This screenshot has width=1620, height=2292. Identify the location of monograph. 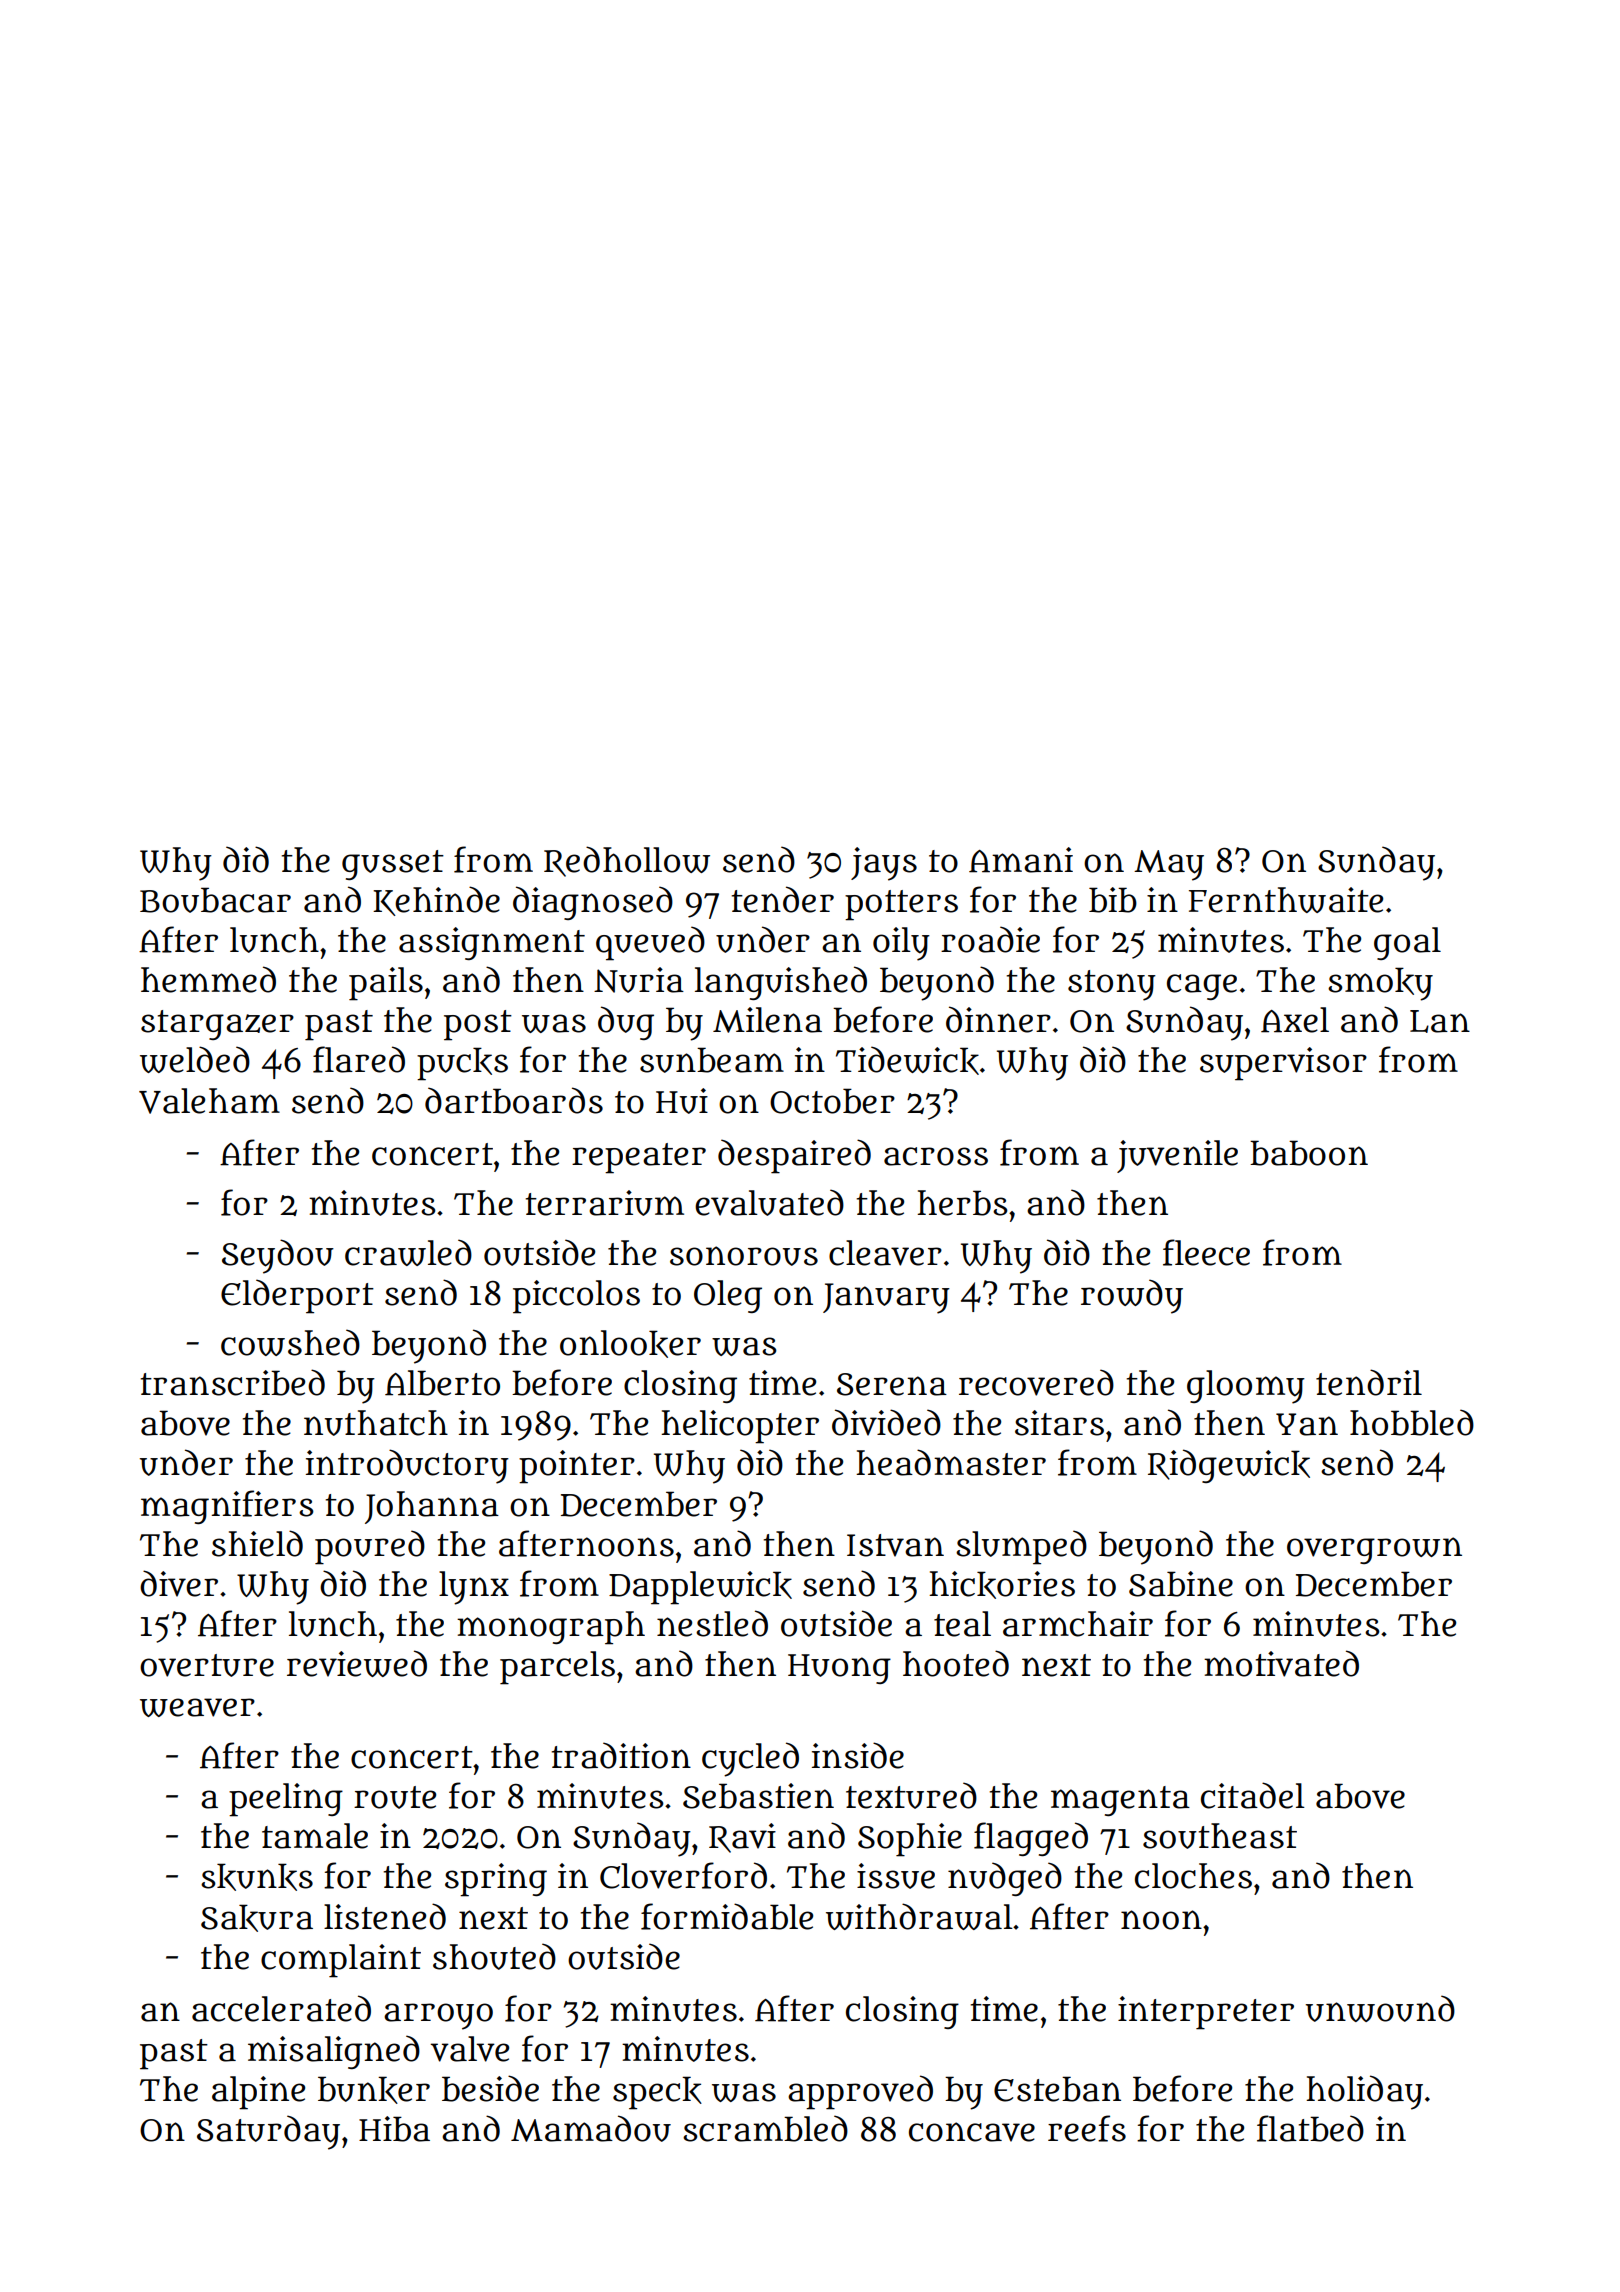
(551, 1628).
